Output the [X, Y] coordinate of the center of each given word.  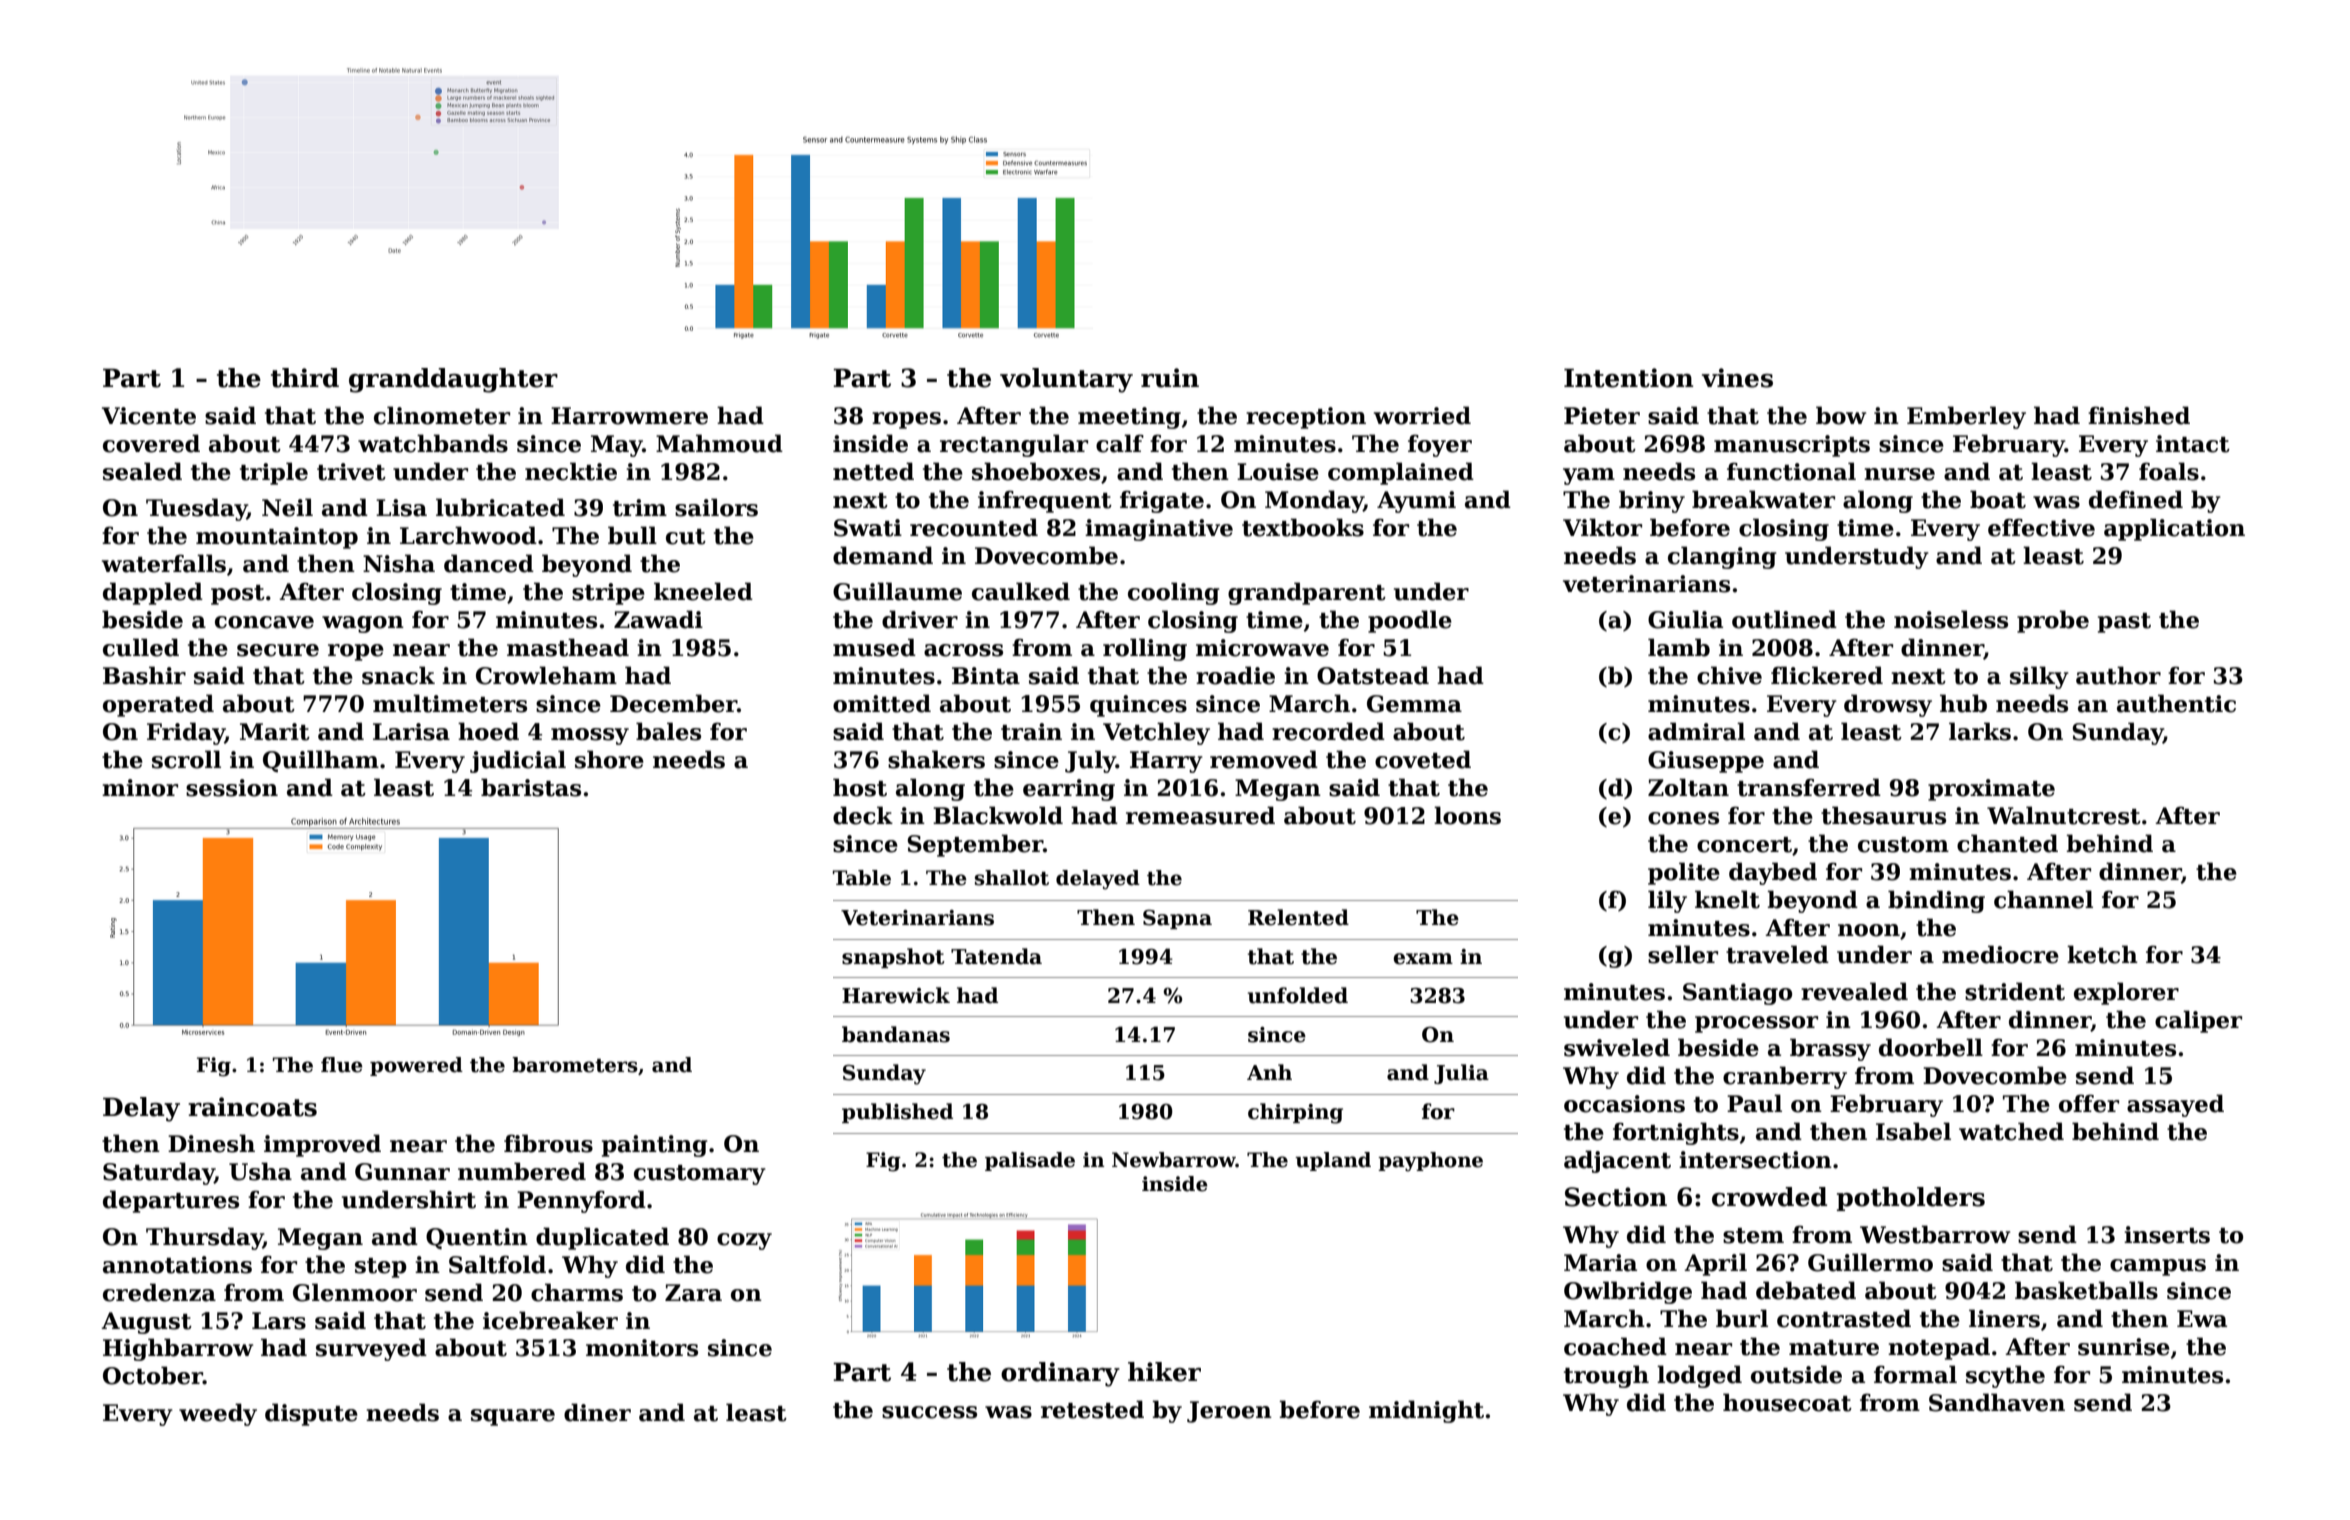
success [929, 1412]
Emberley [1966, 417]
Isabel [1913, 1131]
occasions [1624, 1104]
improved [322, 1145]
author [2118, 675]
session [232, 788]
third [305, 378]
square [513, 1417]
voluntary [1066, 380]
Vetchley [1156, 733]
